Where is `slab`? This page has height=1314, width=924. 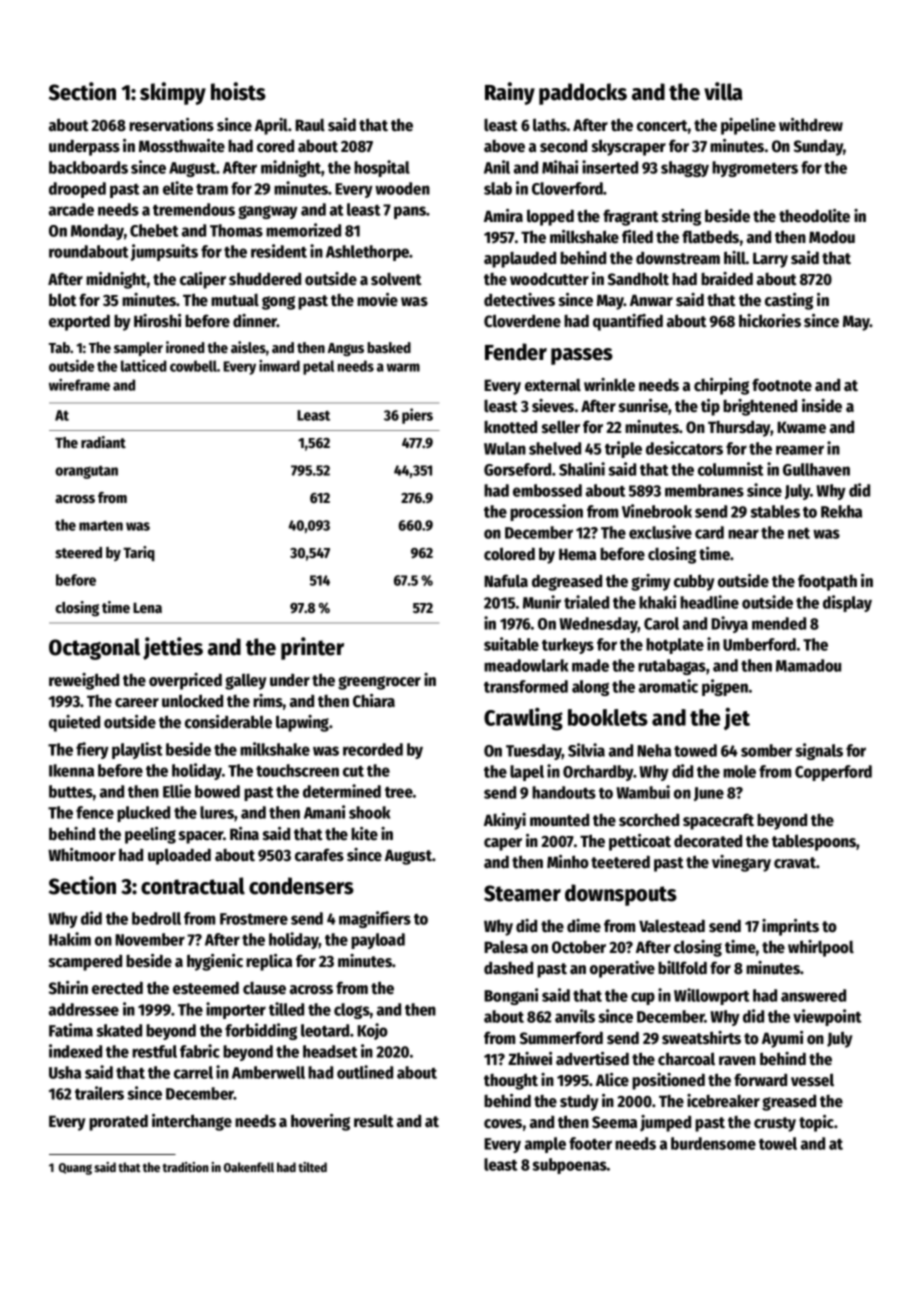
slab is located at coordinates (498, 188).
